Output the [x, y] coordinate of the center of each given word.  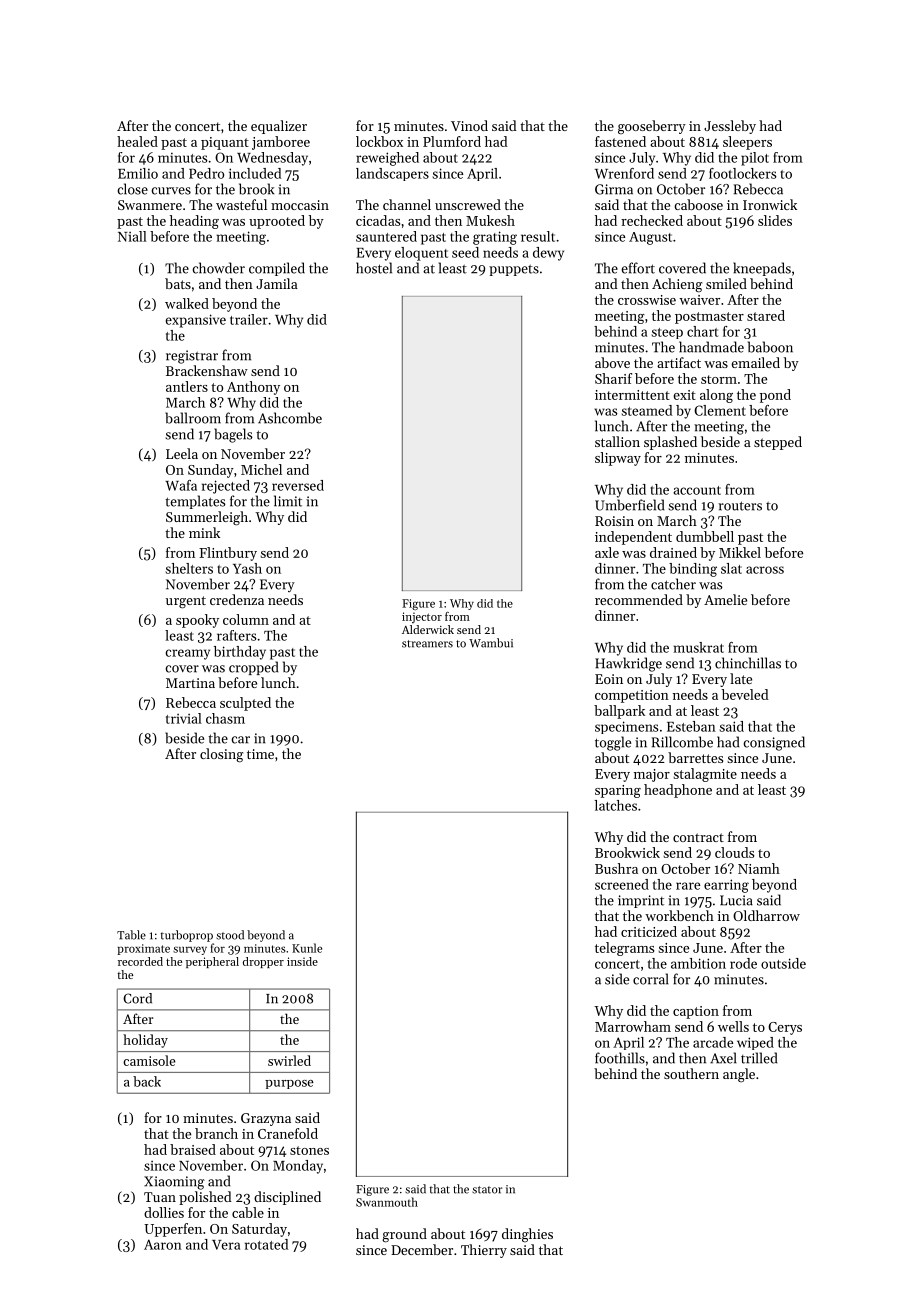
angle [739, 1075]
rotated [266, 1244]
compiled [277, 269]
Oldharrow [766, 915]
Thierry [484, 1251]
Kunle [307, 948]
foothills [620, 1058]
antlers [187, 386]
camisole [149, 1060]
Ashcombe [290, 418]
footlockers [743, 173]
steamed [647, 410]
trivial [184, 718]
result [538, 236]
